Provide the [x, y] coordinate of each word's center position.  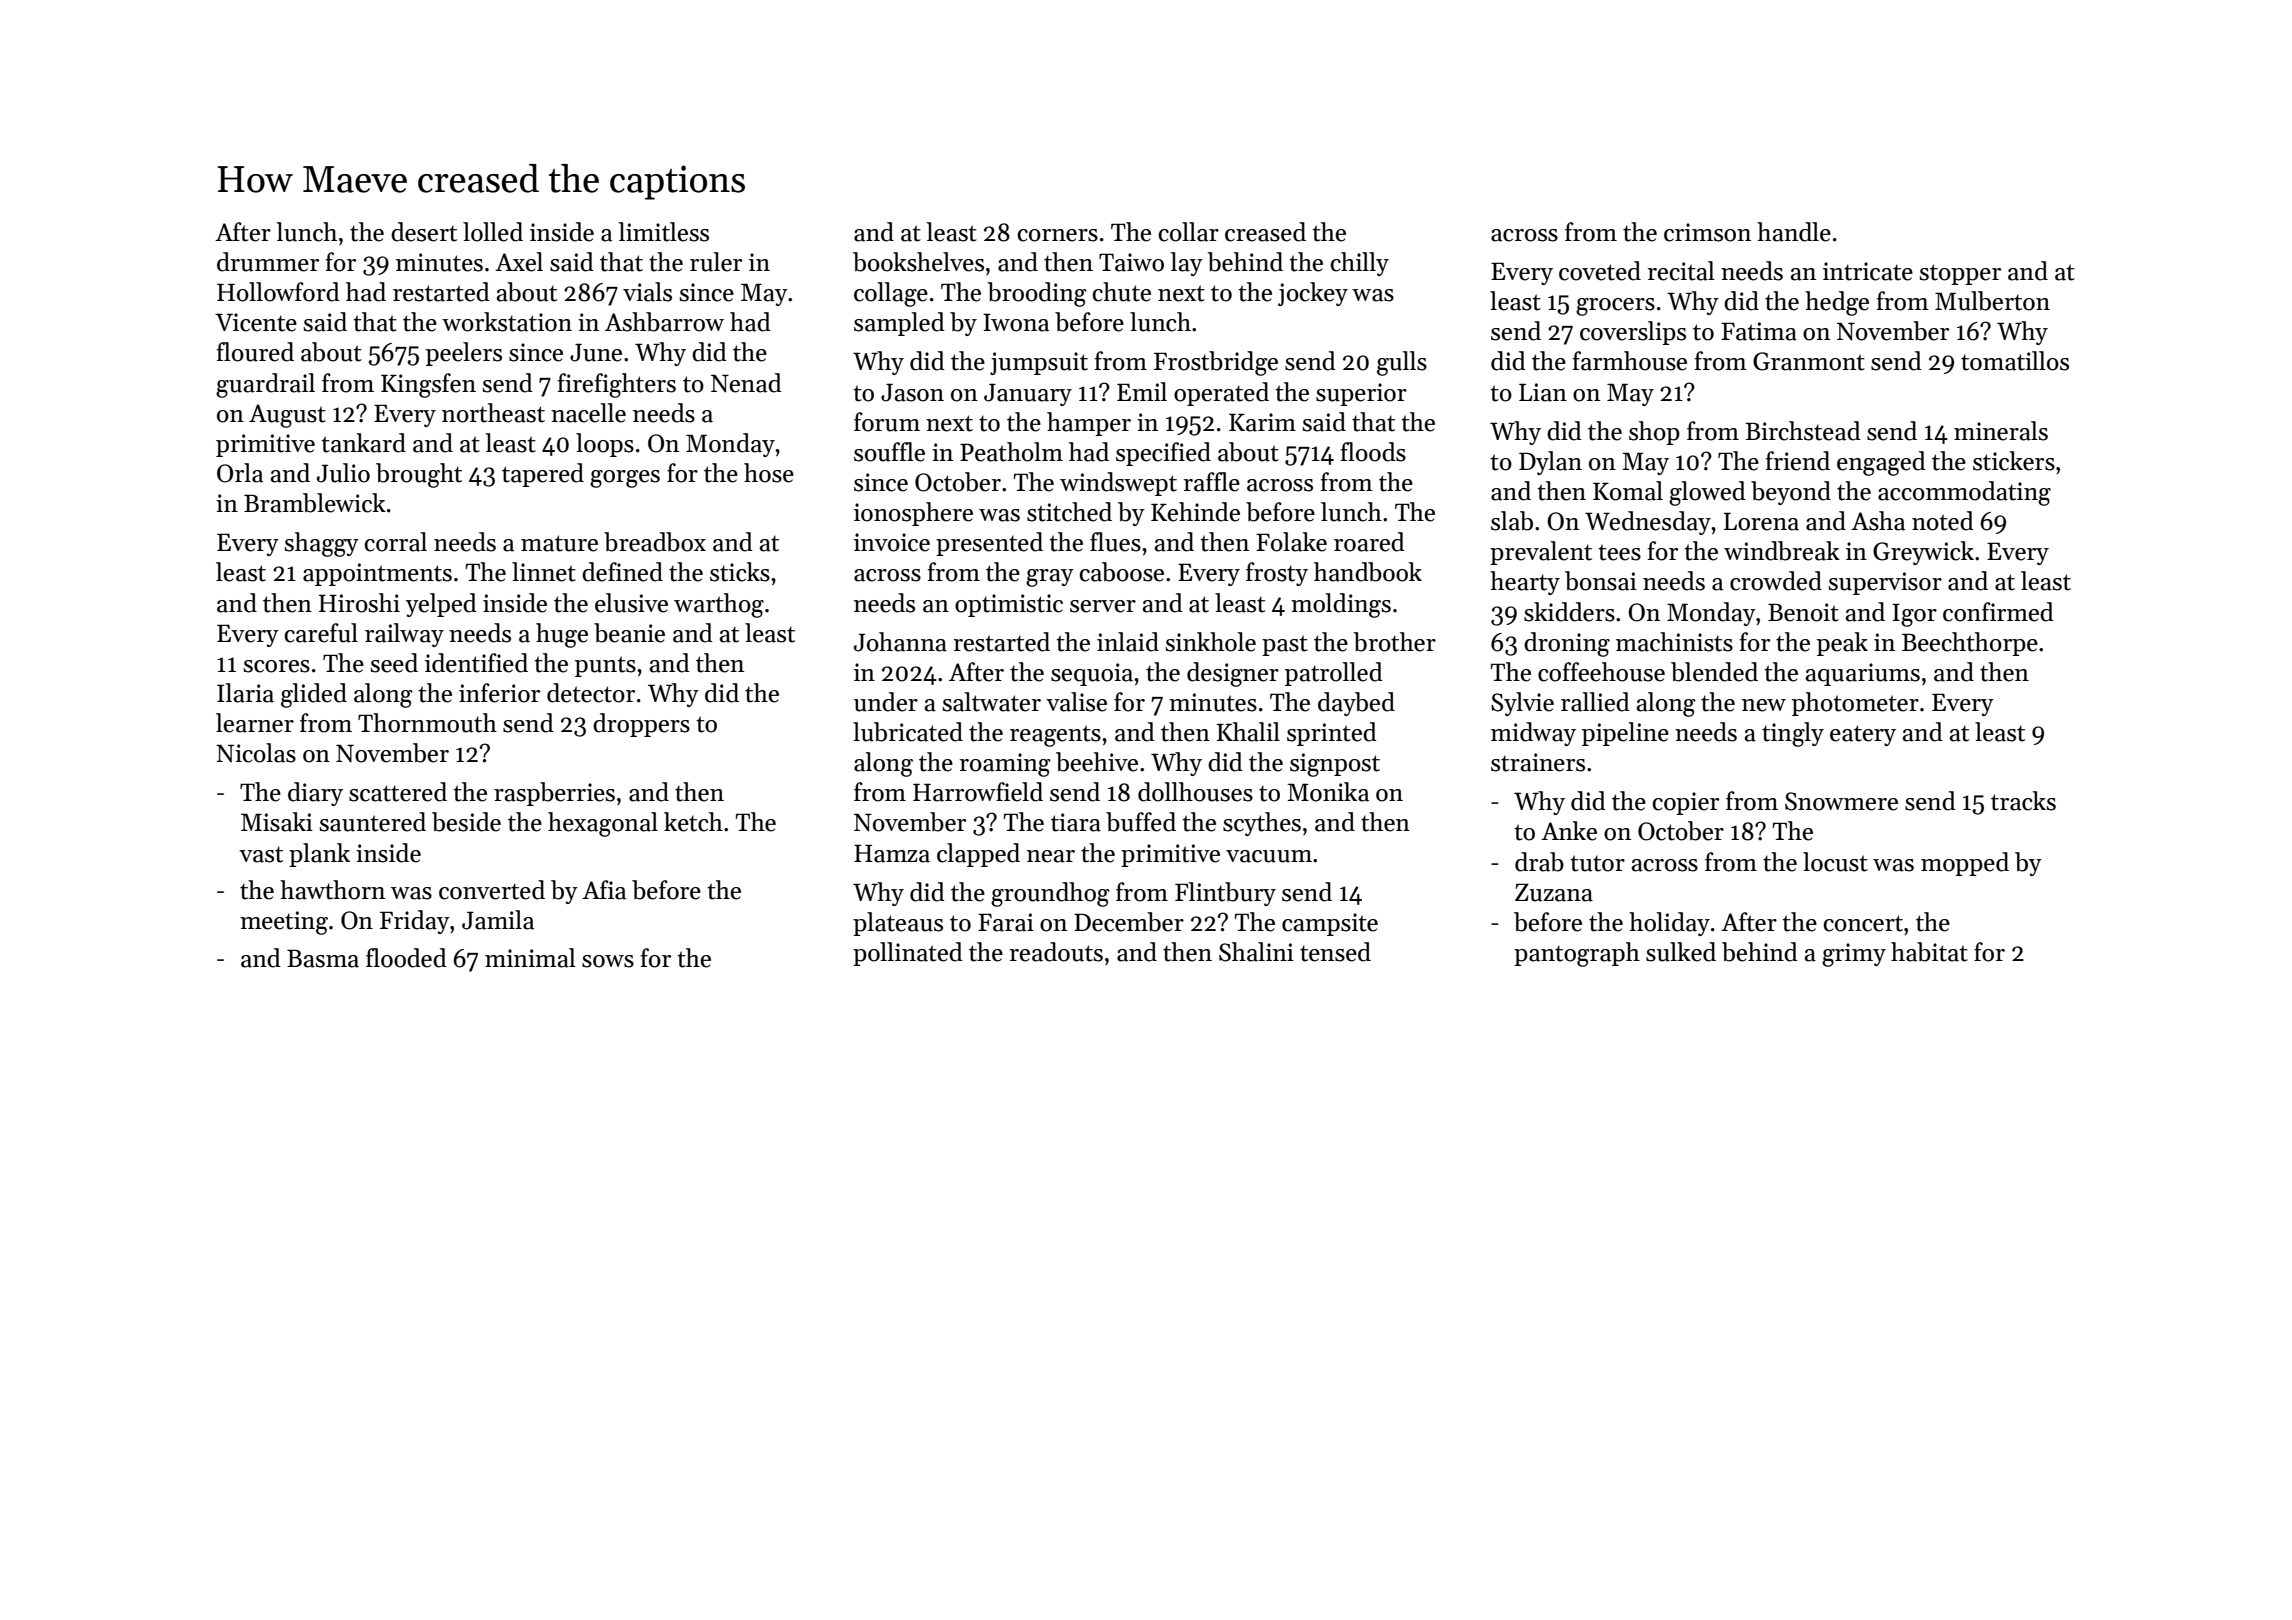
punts [605, 666]
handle [1794, 232]
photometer [1855, 704]
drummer [268, 262]
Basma [323, 958]
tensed [1335, 952]
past [1285, 645]
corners [1057, 235]
